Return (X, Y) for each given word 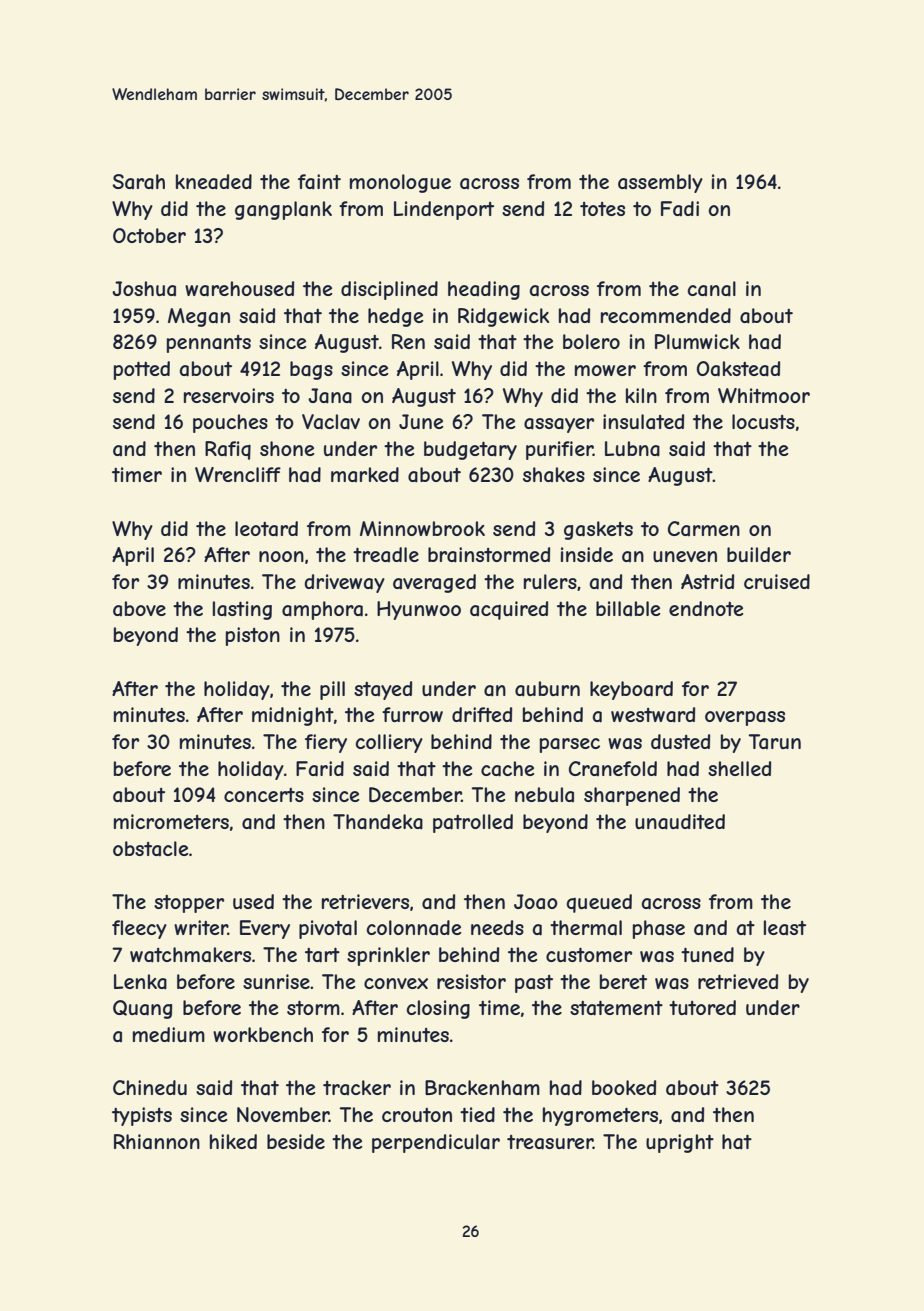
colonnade (414, 927)
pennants (209, 344)
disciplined (389, 290)
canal (712, 289)
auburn (547, 689)
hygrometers (600, 1116)
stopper (189, 904)
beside (296, 1141)
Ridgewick (503, 317)
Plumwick (697, 341)
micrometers (171, 821)
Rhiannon (157, 1142)
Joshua (144, 288)
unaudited (680, 822)
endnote (706, 608)
